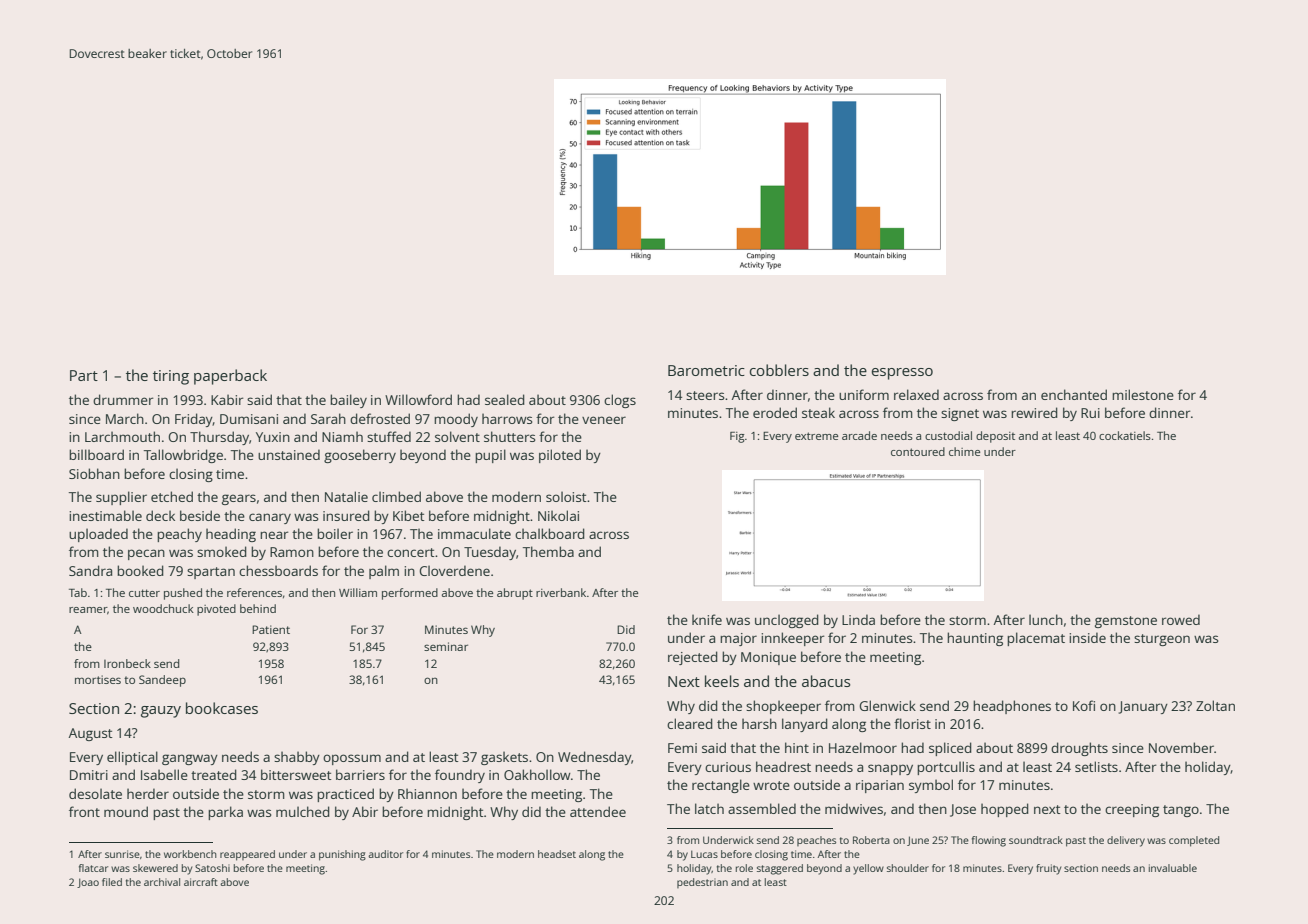 The image size is (1308, 924). I want to click on Barometric, so click(706, 370).
